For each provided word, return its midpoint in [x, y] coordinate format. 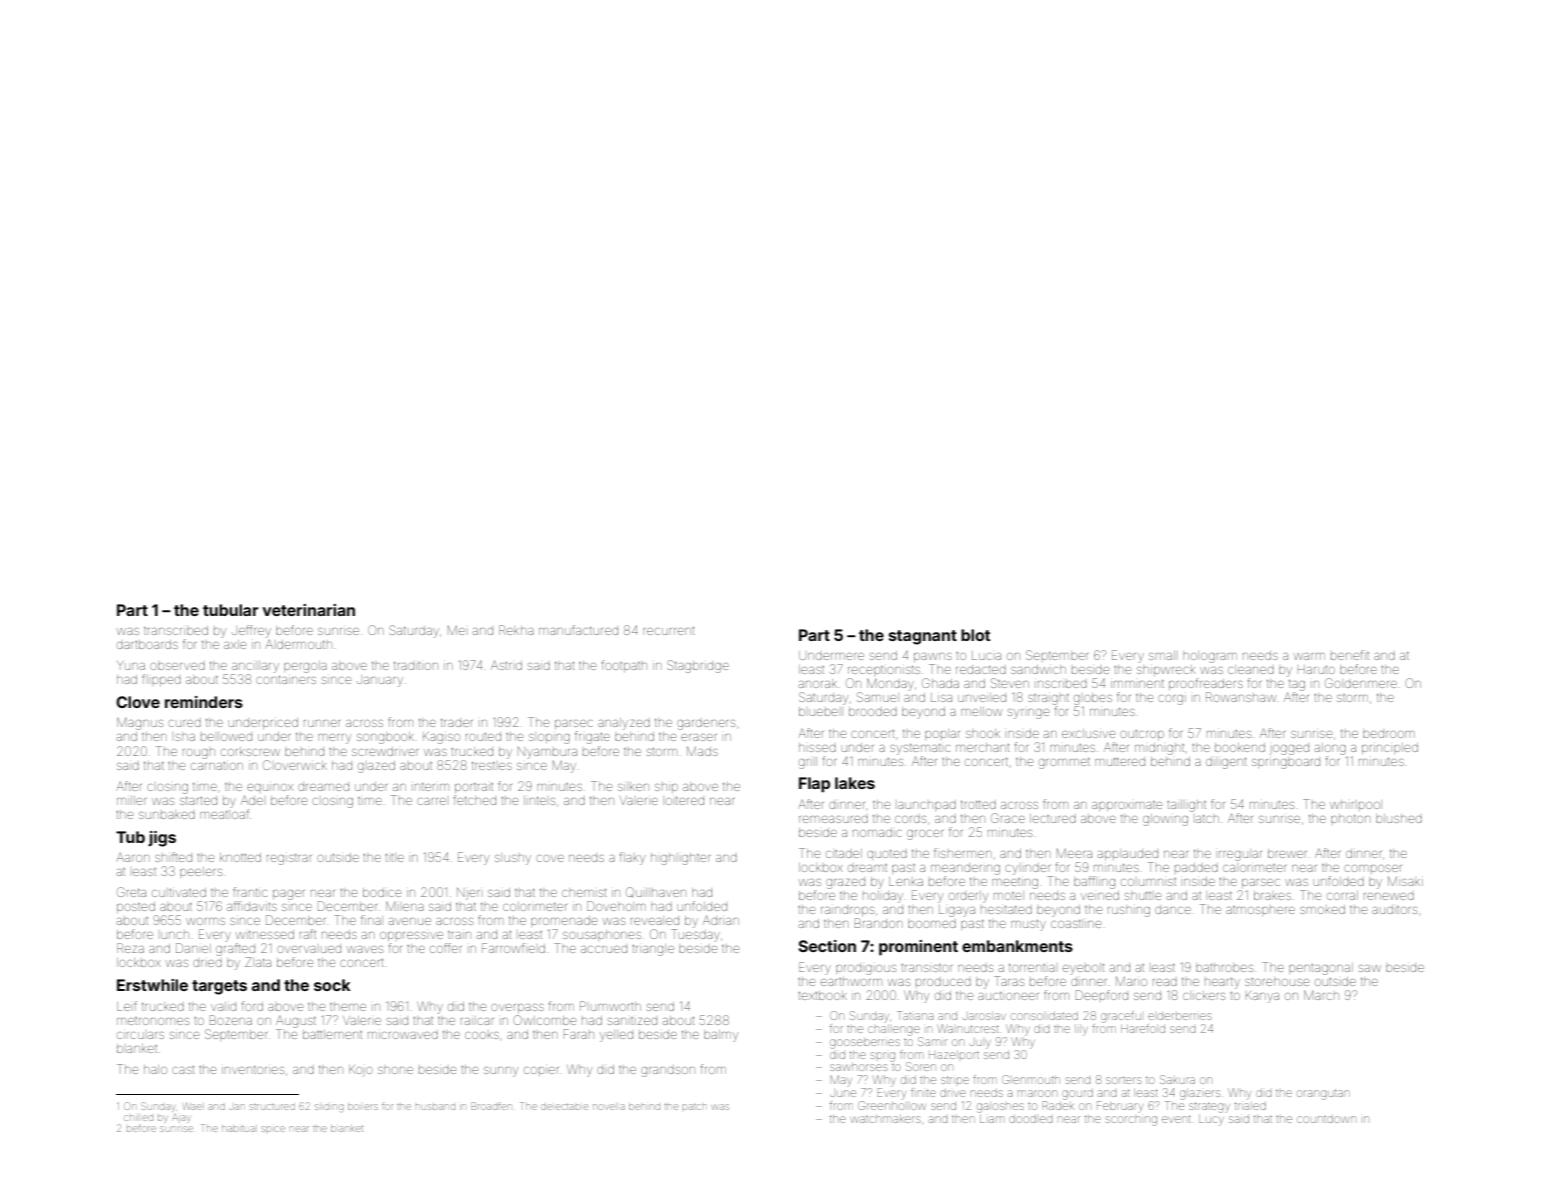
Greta [131, 892]
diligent [1226, 763]
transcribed [176, 630]
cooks [482, 1035]
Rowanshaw [1241, 697]
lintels [539, 800]
